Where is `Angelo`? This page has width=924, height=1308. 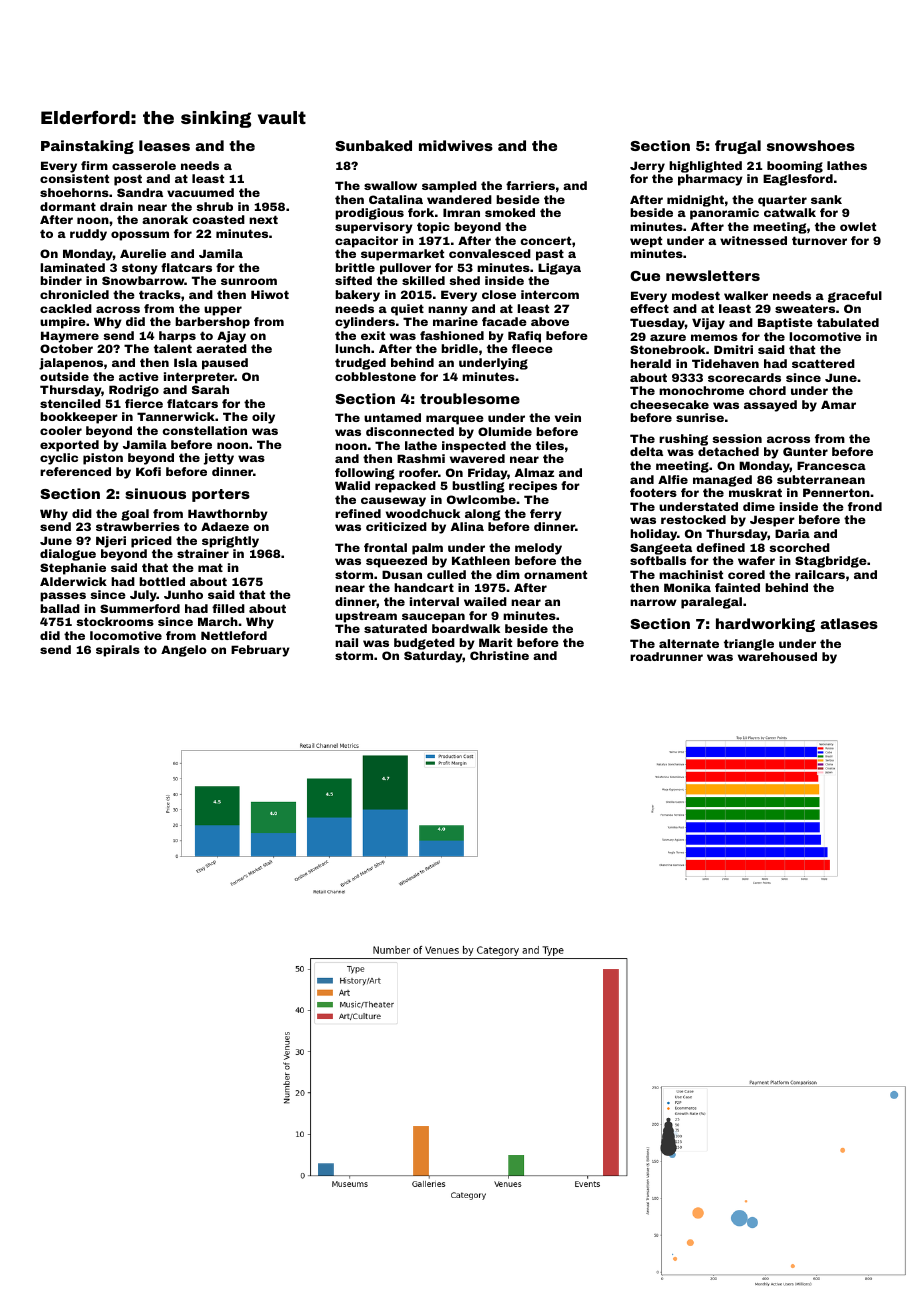
Angelo is located at coordinates (184, 651).
